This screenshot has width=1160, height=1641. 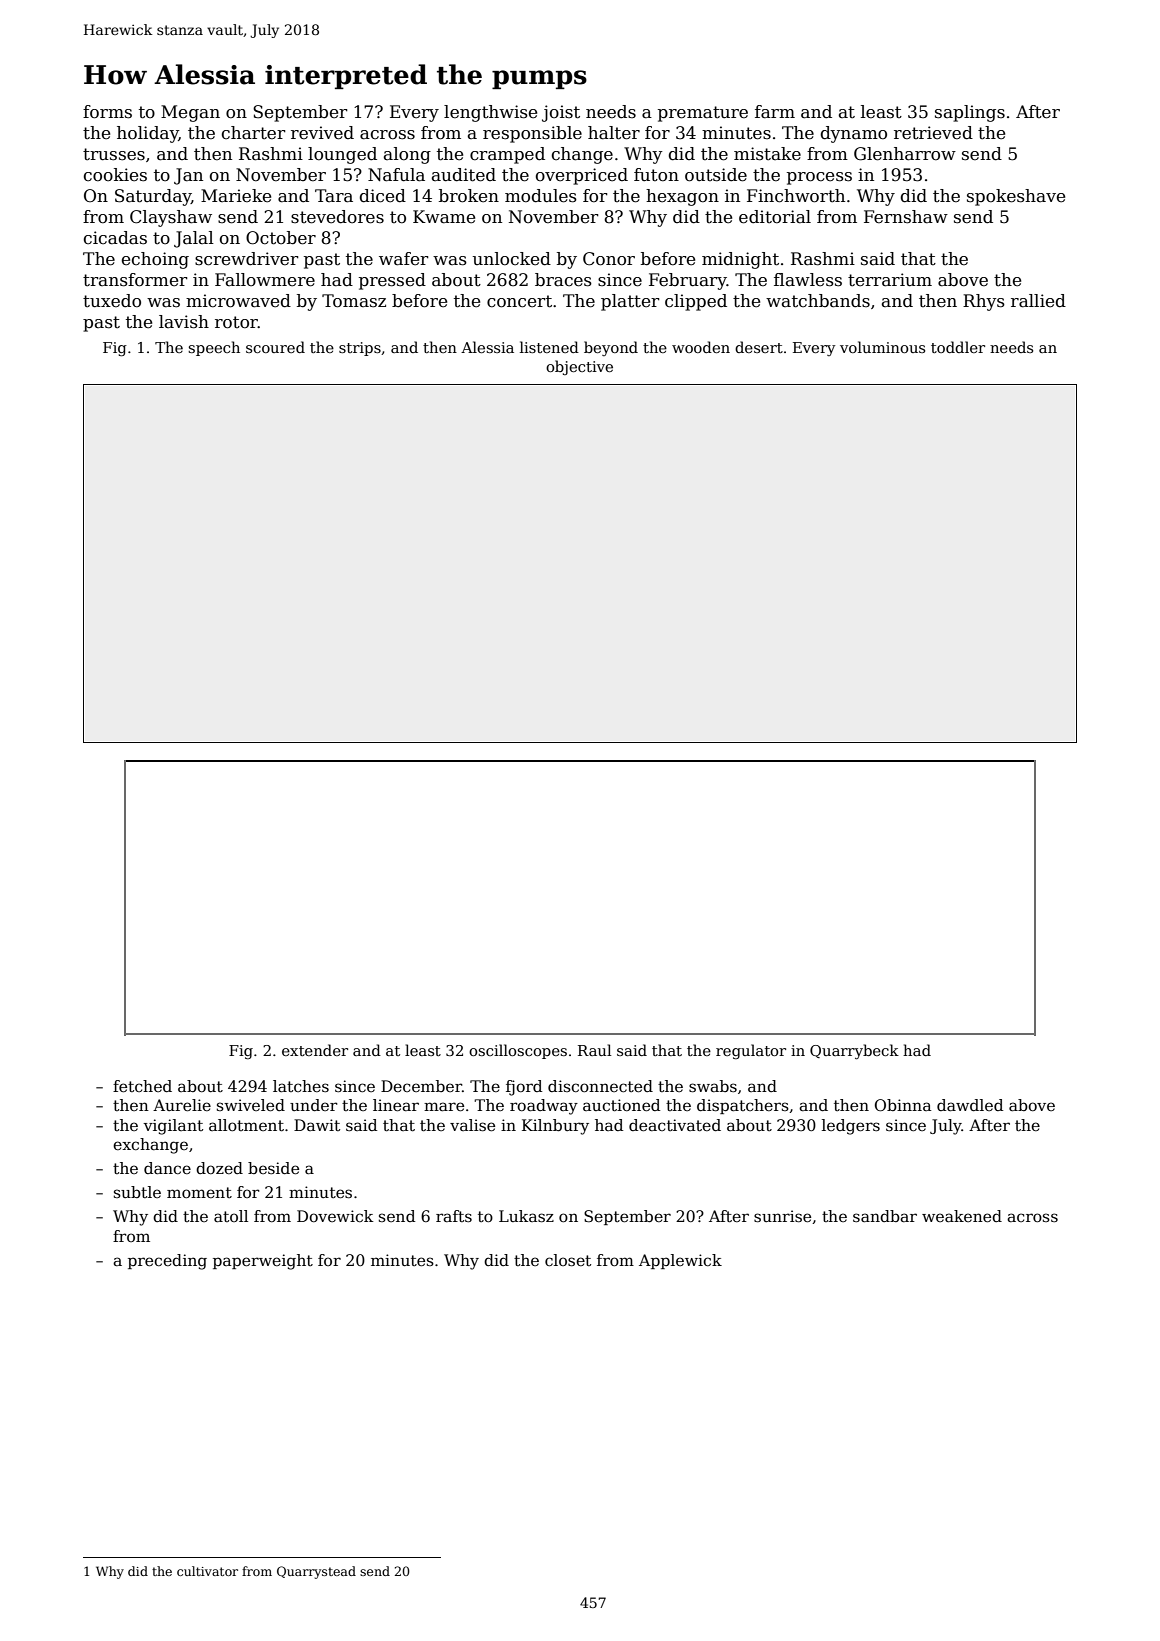 I want to click on weakened, so click(x=962, y=1216).
